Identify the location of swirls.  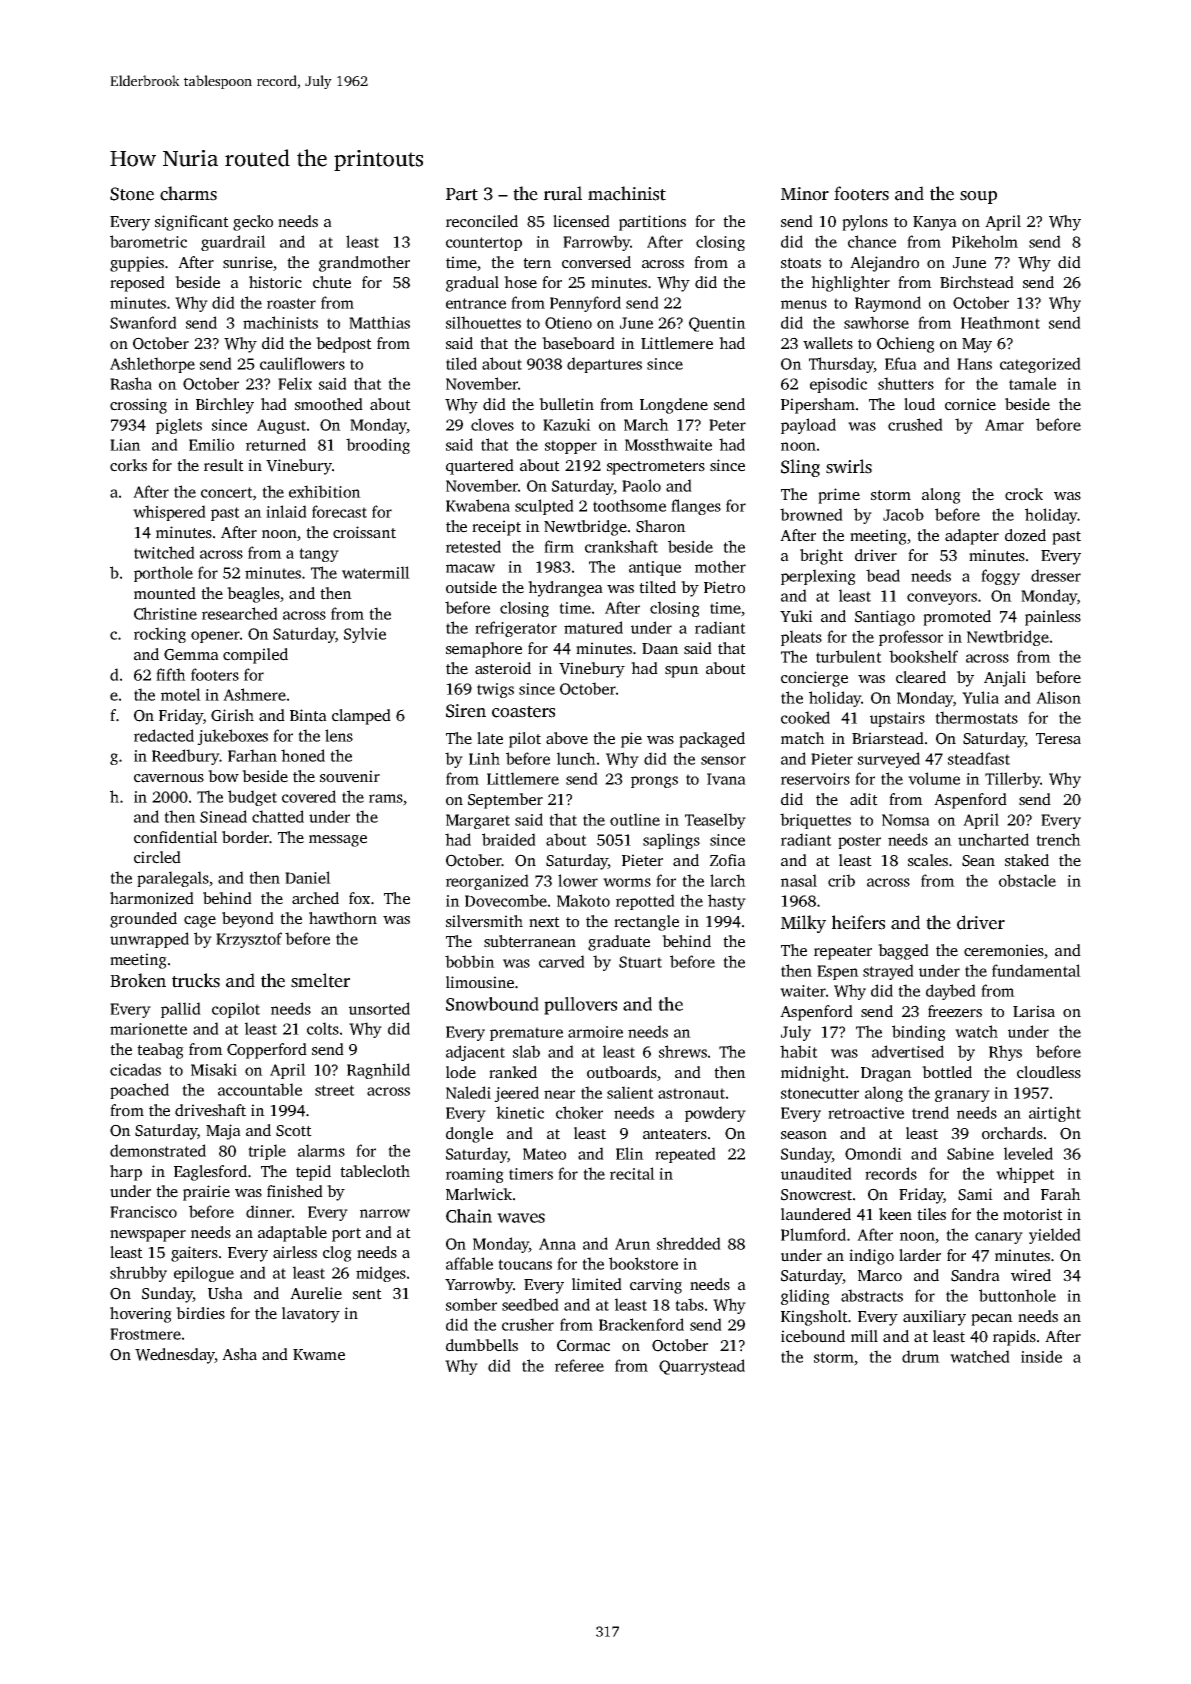
(849, 466).
